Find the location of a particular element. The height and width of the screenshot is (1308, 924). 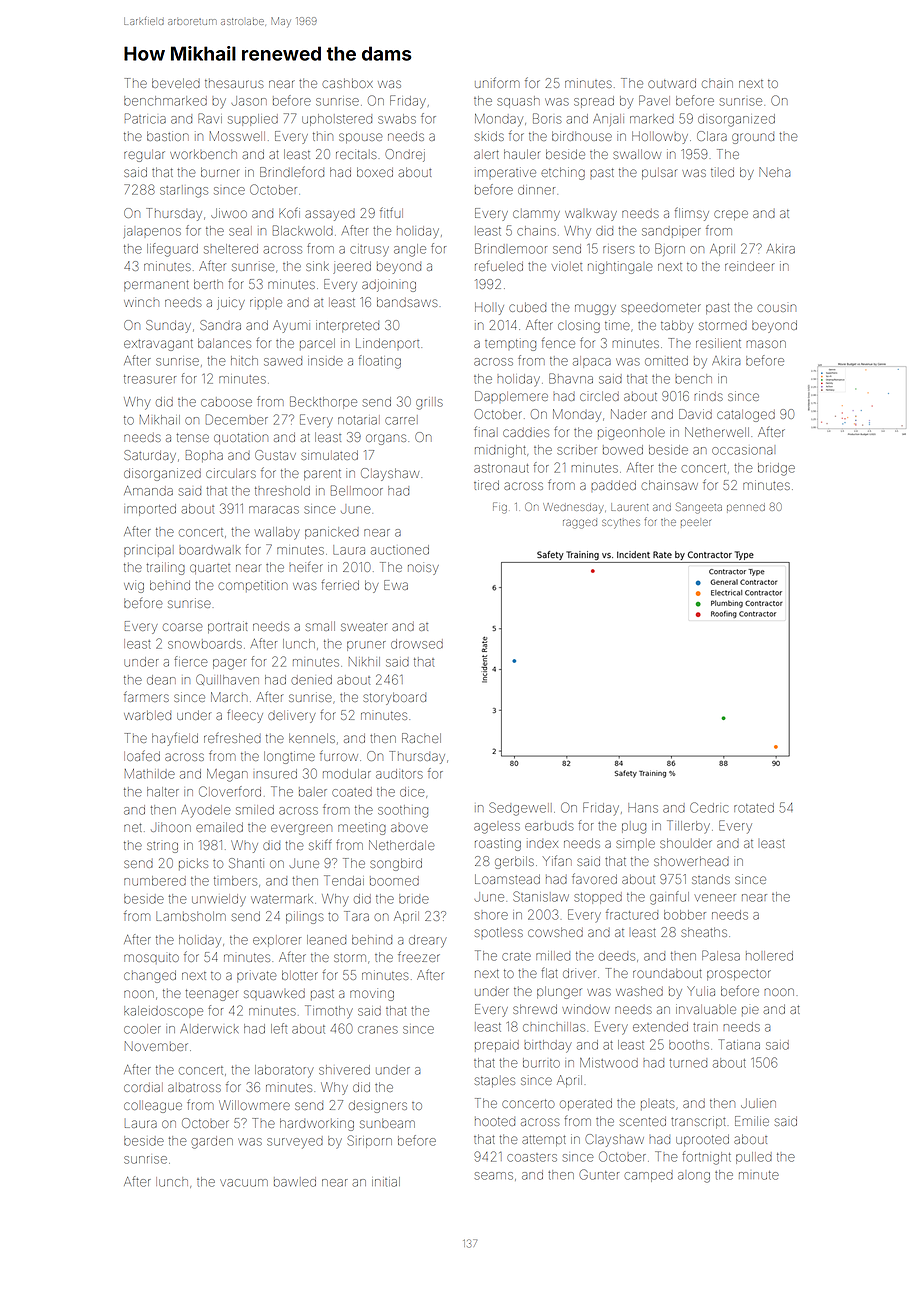

cashbox is located at coordinates (348, 83).
